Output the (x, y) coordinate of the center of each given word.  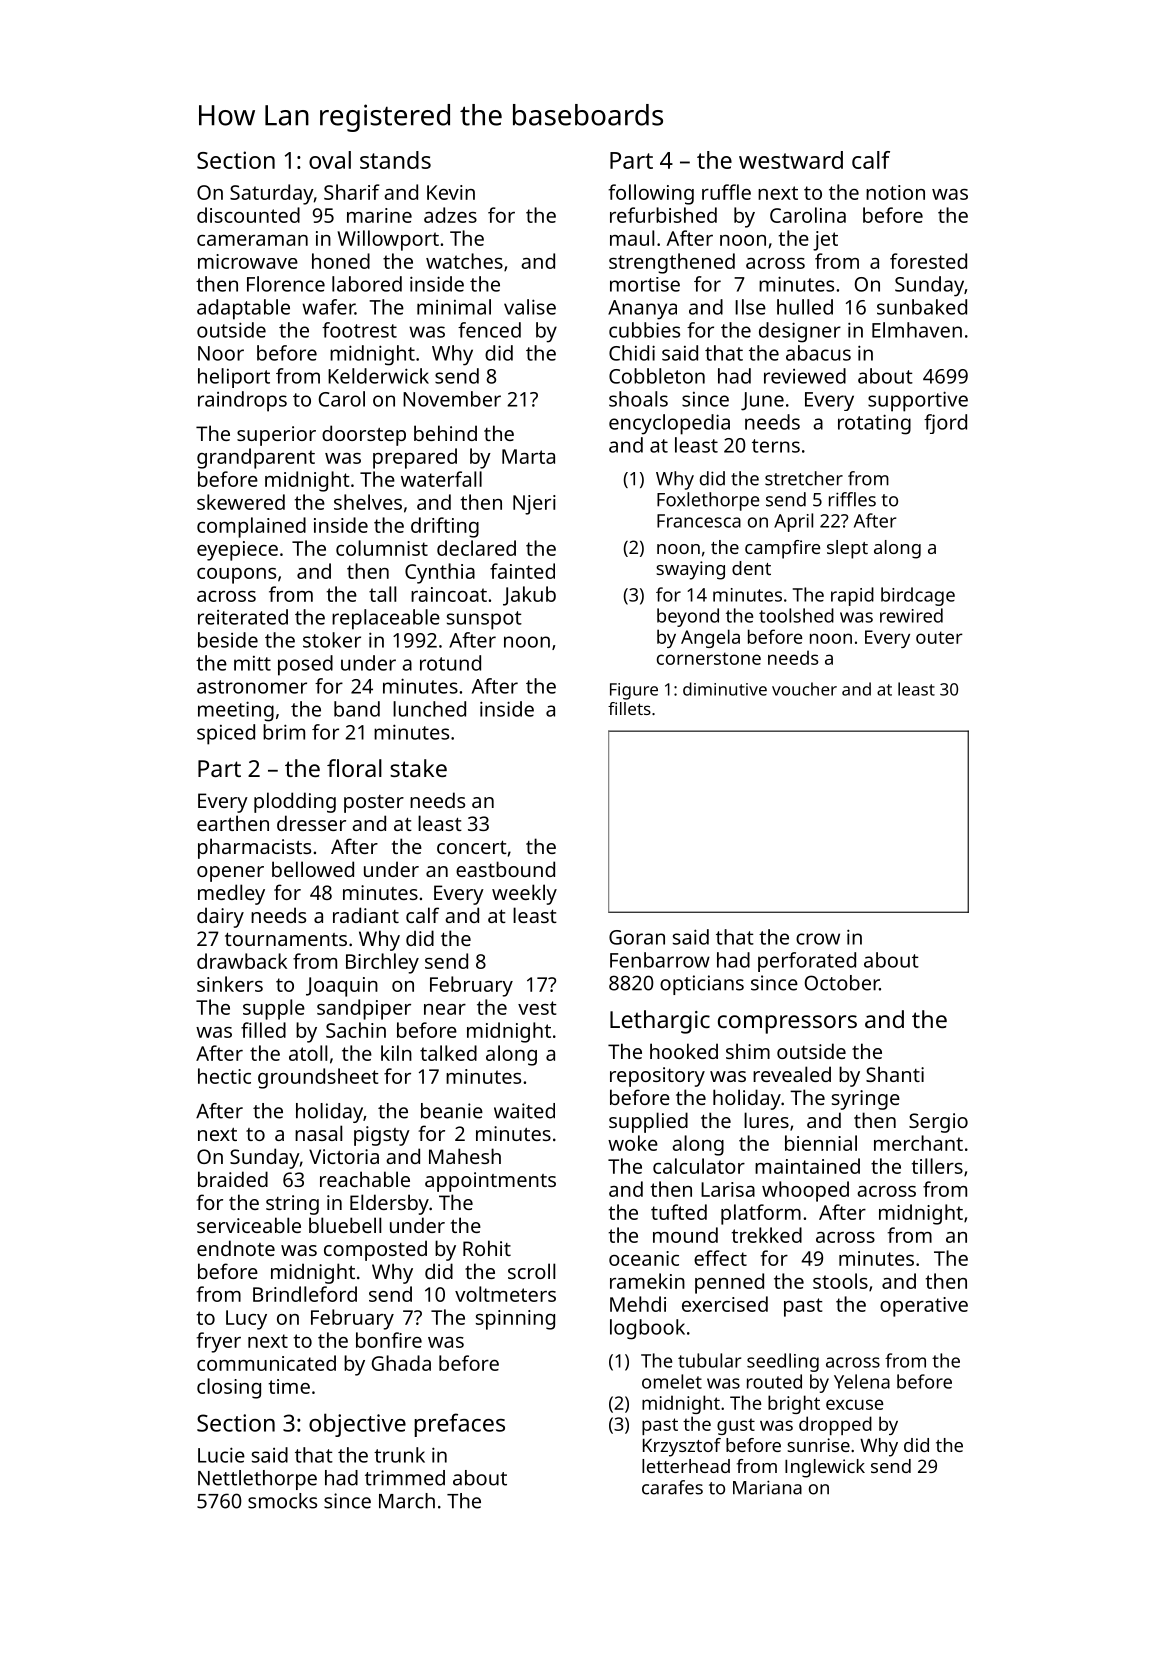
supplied (648, 1122)
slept (847, 549)
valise (530, 307)
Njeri (534, 505)
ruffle (726, 192)
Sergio (938, 1123)
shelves (368, 502)
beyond (688, 617)
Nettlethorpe (257, 1480)
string (292, 1205)
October (842, 983)
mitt (252, 663)
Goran (637, 937)
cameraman (252, 240)
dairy (220, 917)
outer (939, 637)
